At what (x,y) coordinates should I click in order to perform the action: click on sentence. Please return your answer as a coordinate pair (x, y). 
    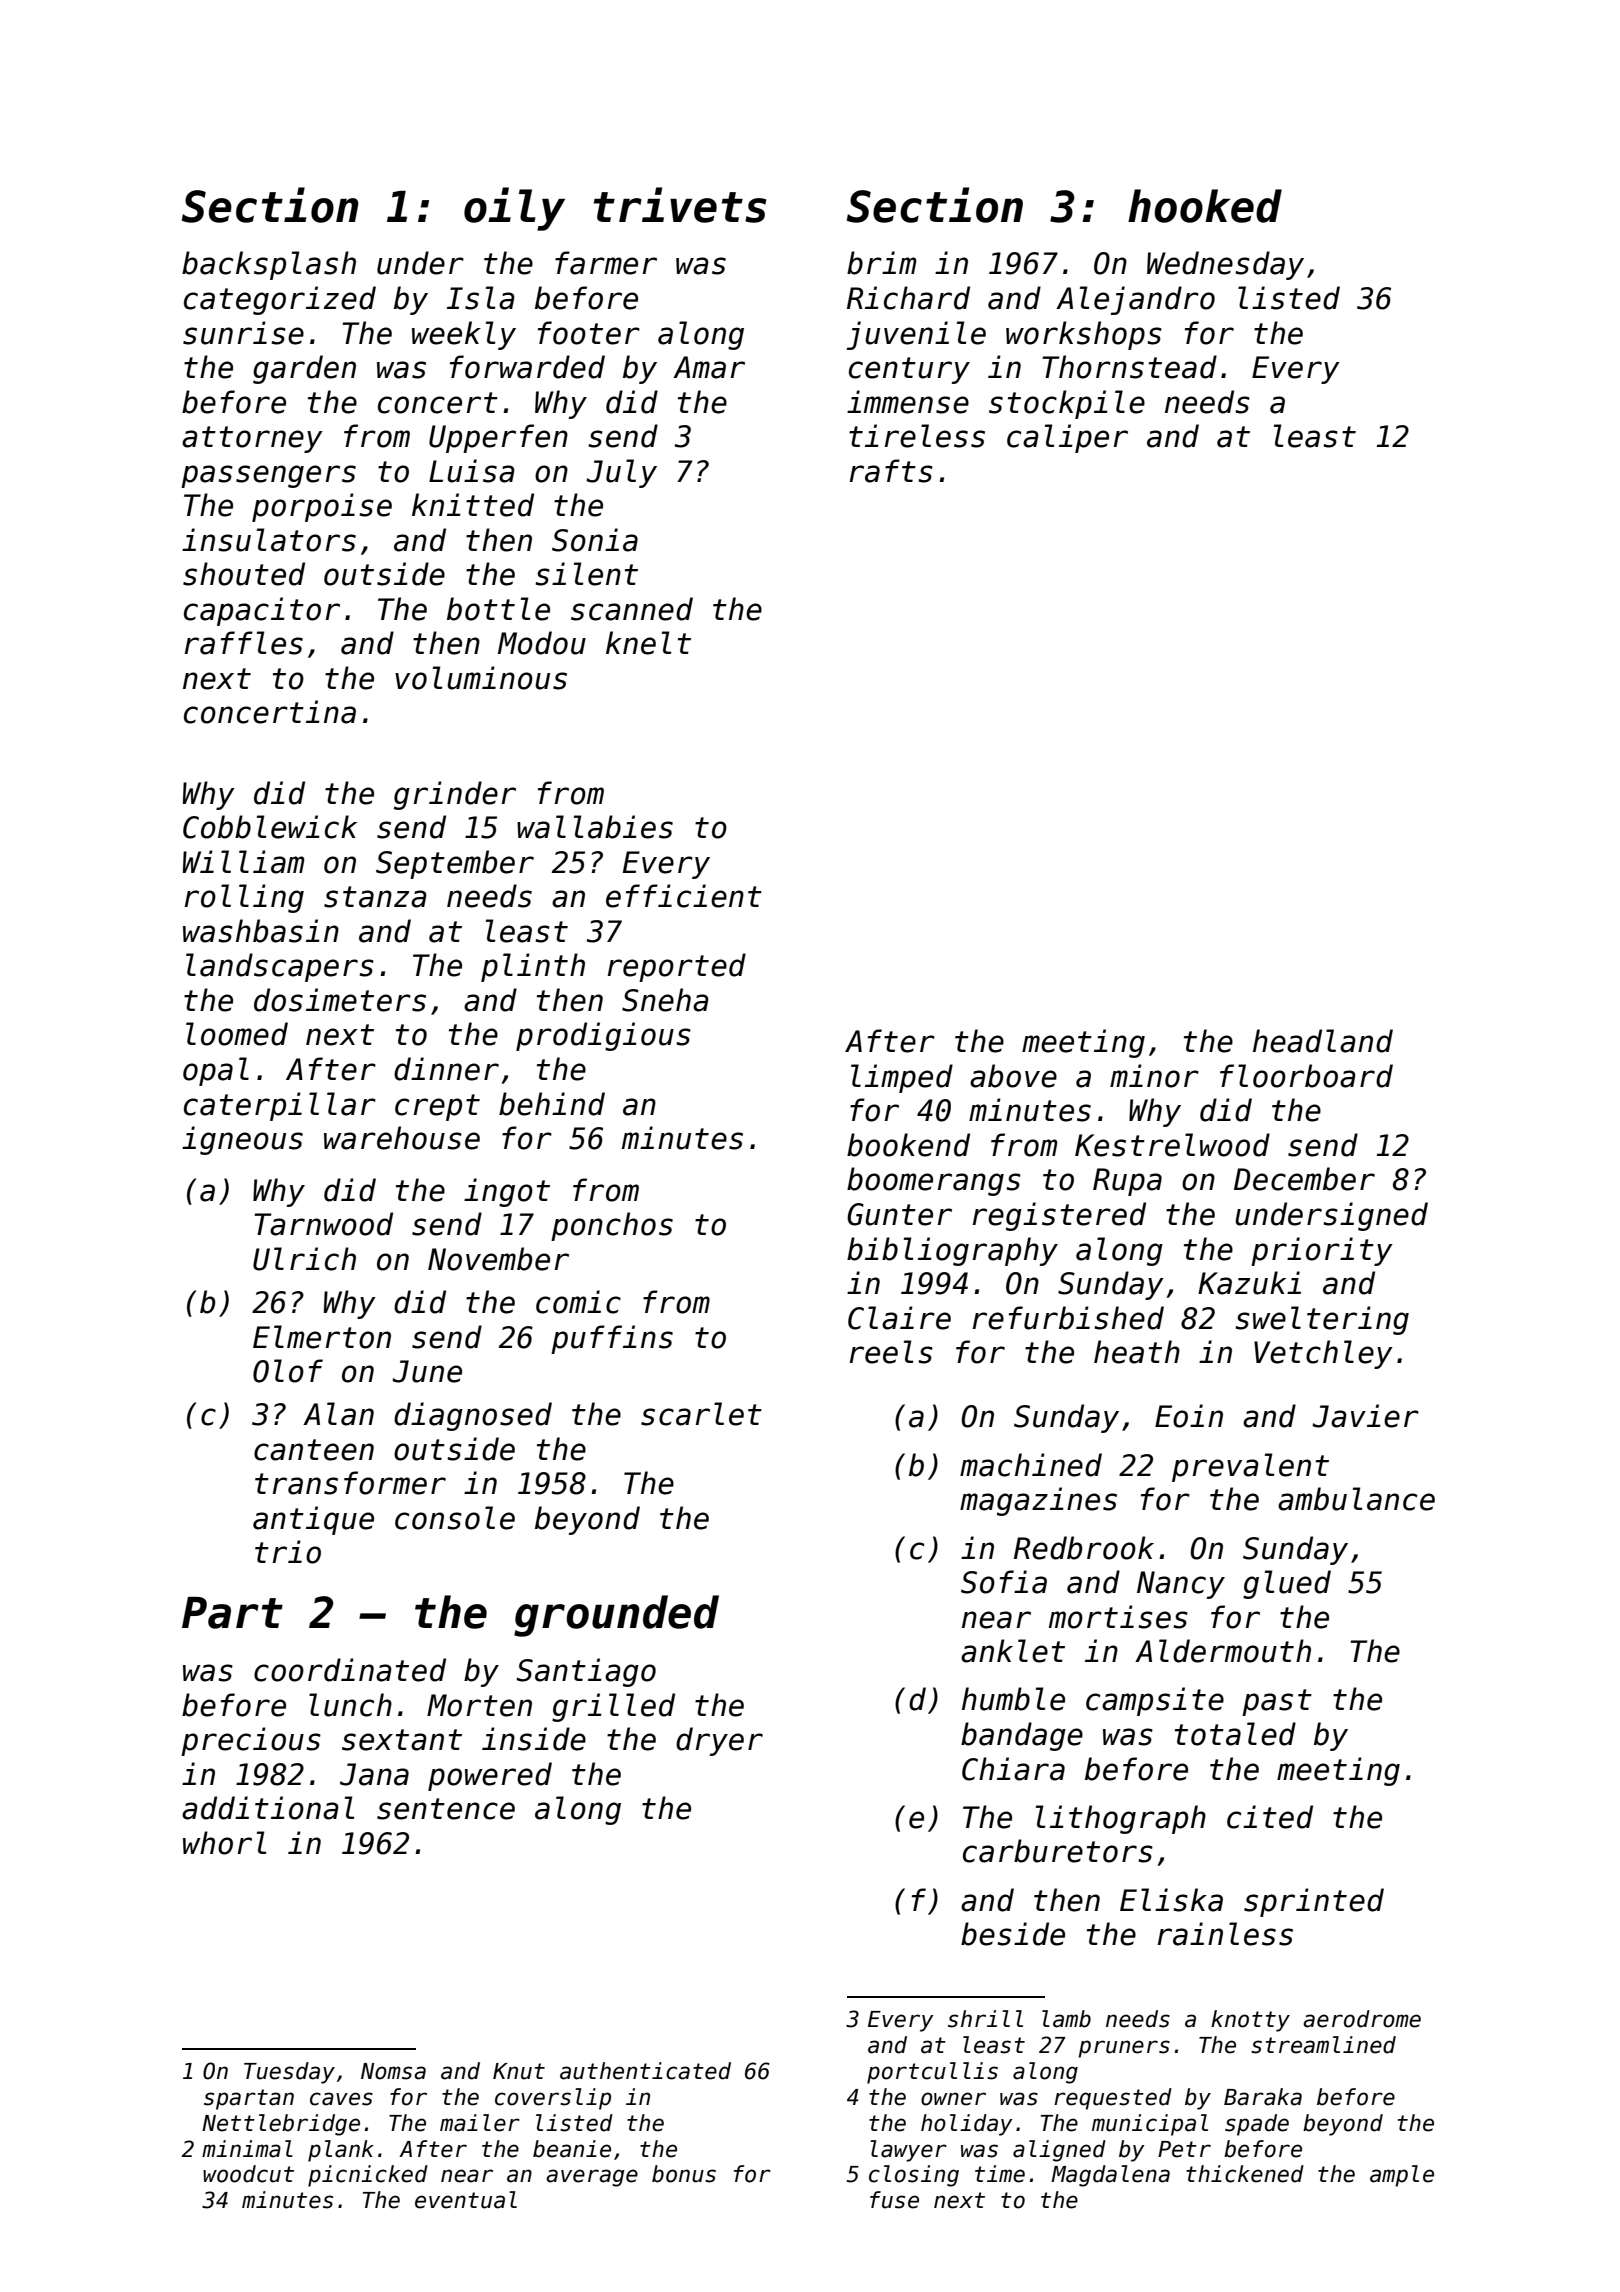
    Looking at the image, I should click on (446, 1809).
